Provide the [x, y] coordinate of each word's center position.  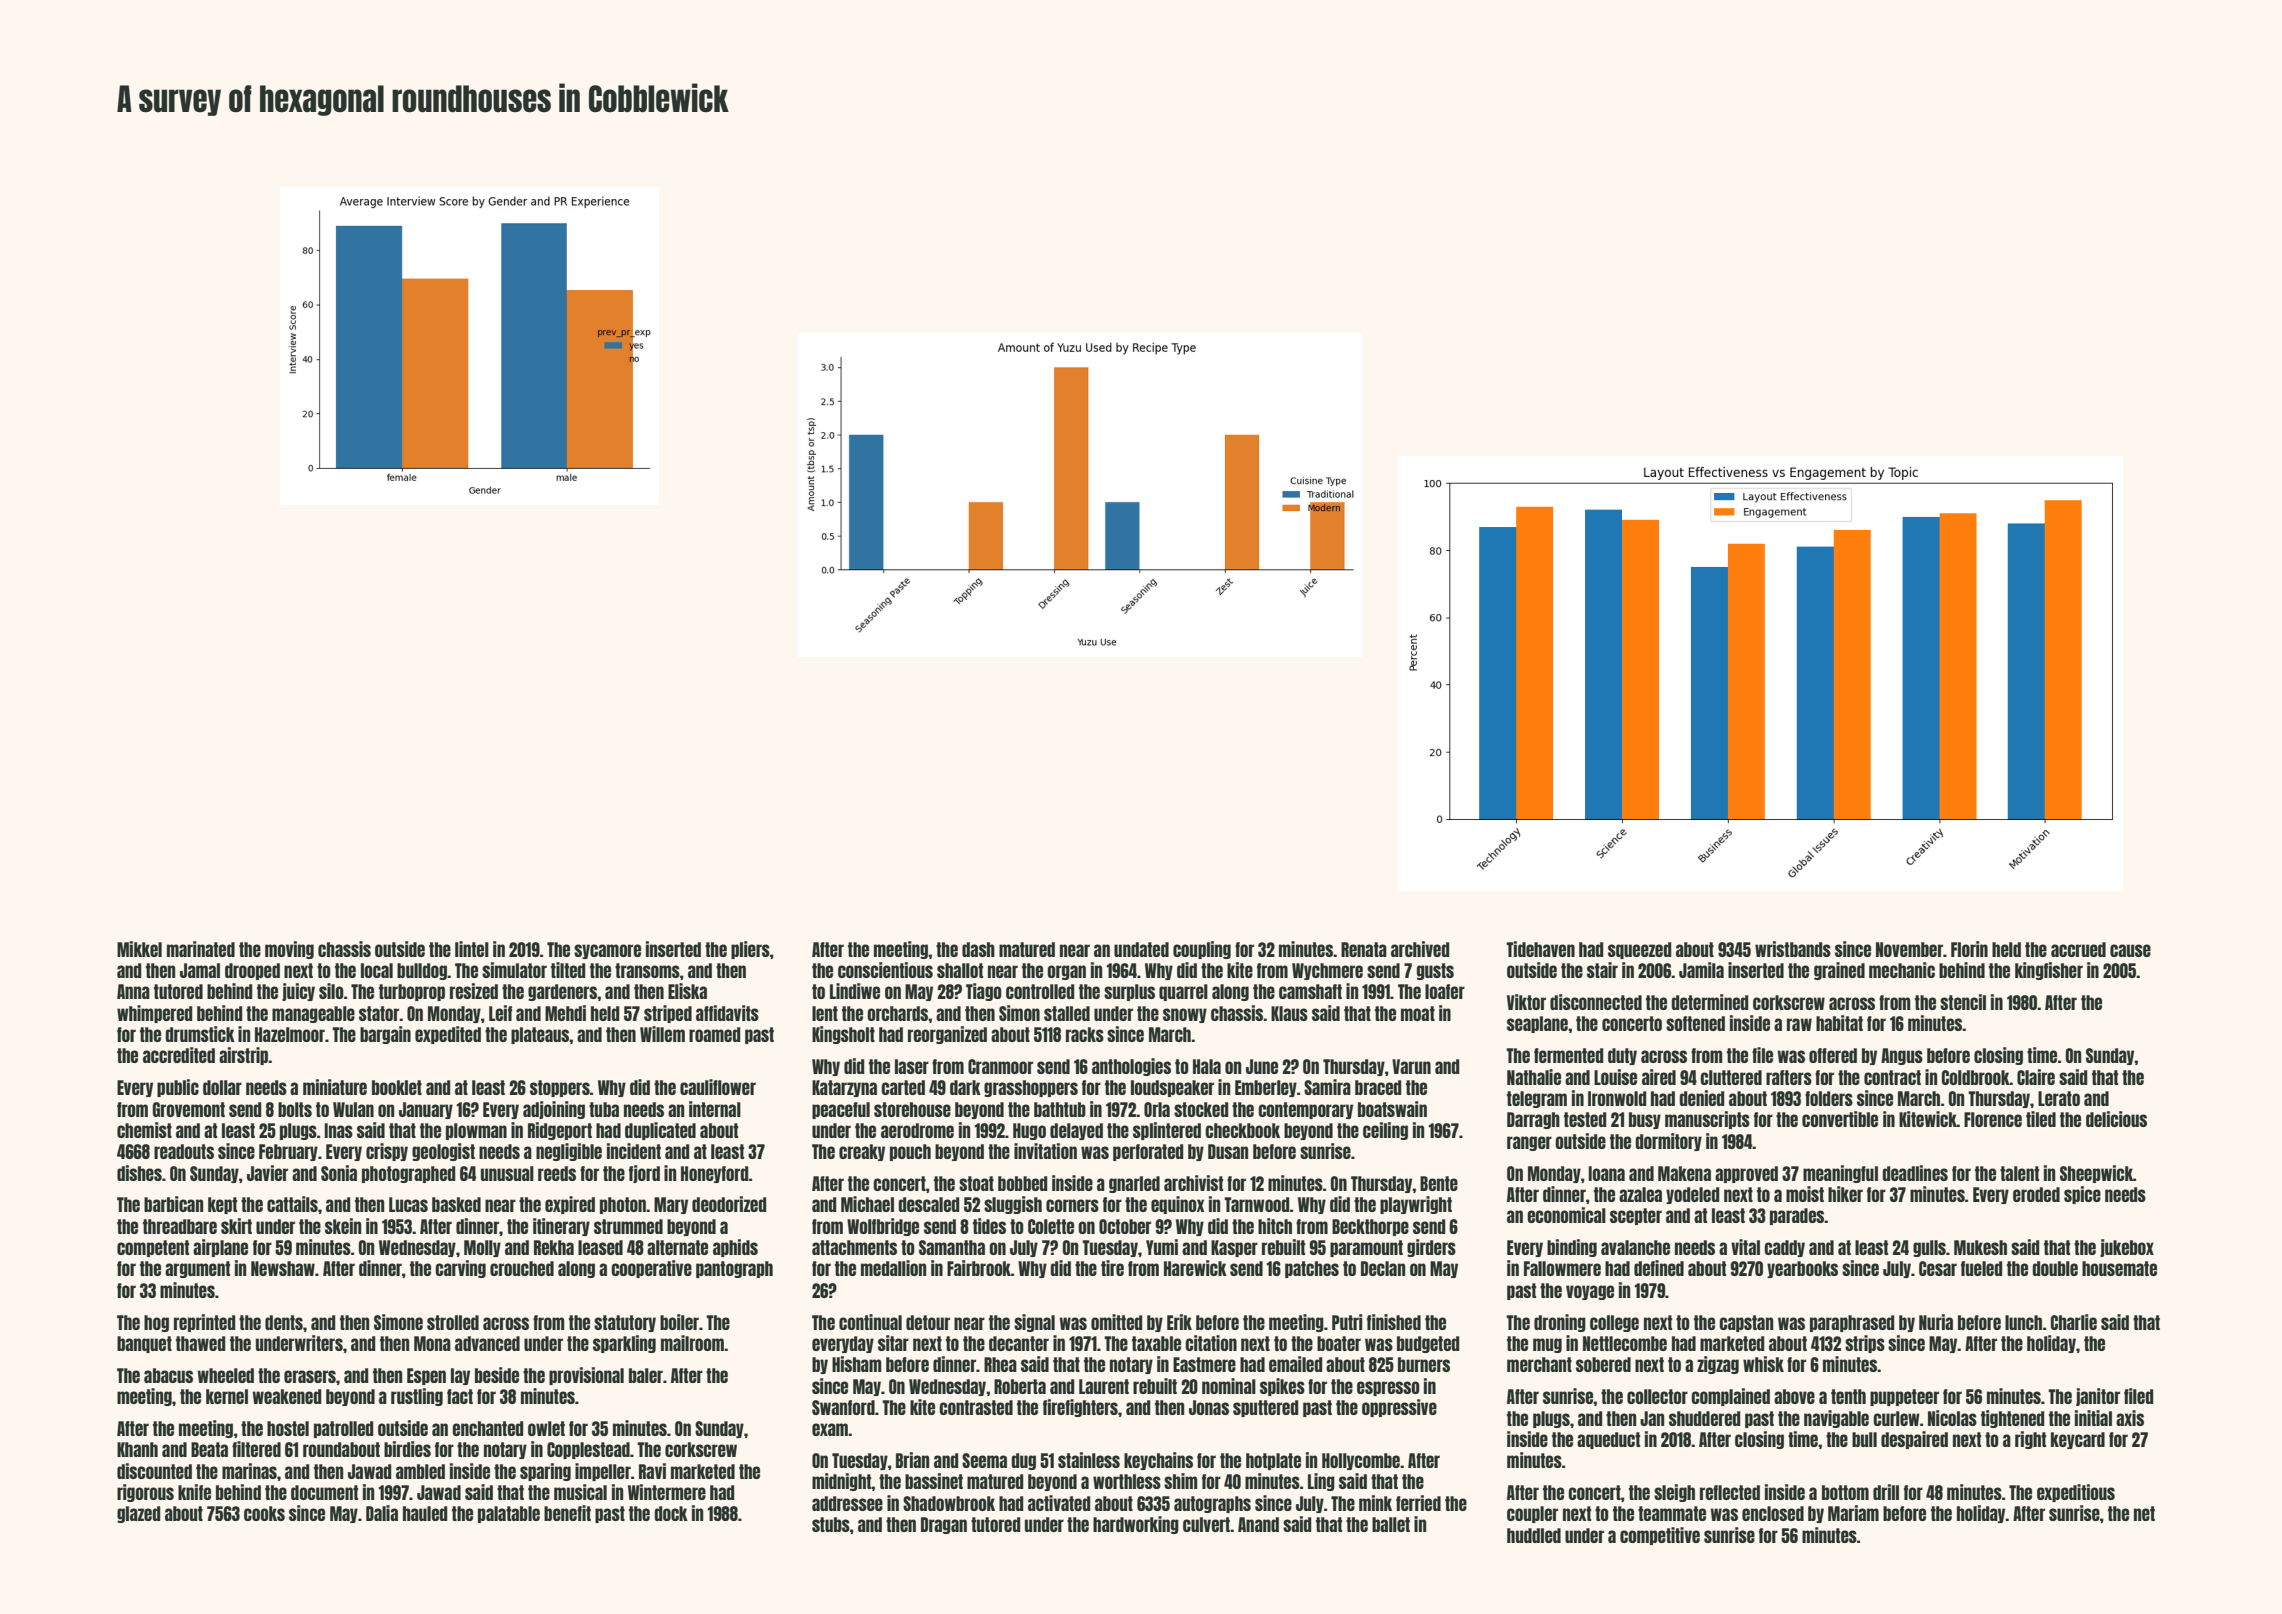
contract [1892, 1077]
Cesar [1938, 1268]
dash [978, 949]
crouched [522, 1268]
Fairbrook [979, 1268]
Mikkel [139, 949]
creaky [862, 1152]
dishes [139, 1173]
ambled [420, 1471]
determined [1710, 1002]
